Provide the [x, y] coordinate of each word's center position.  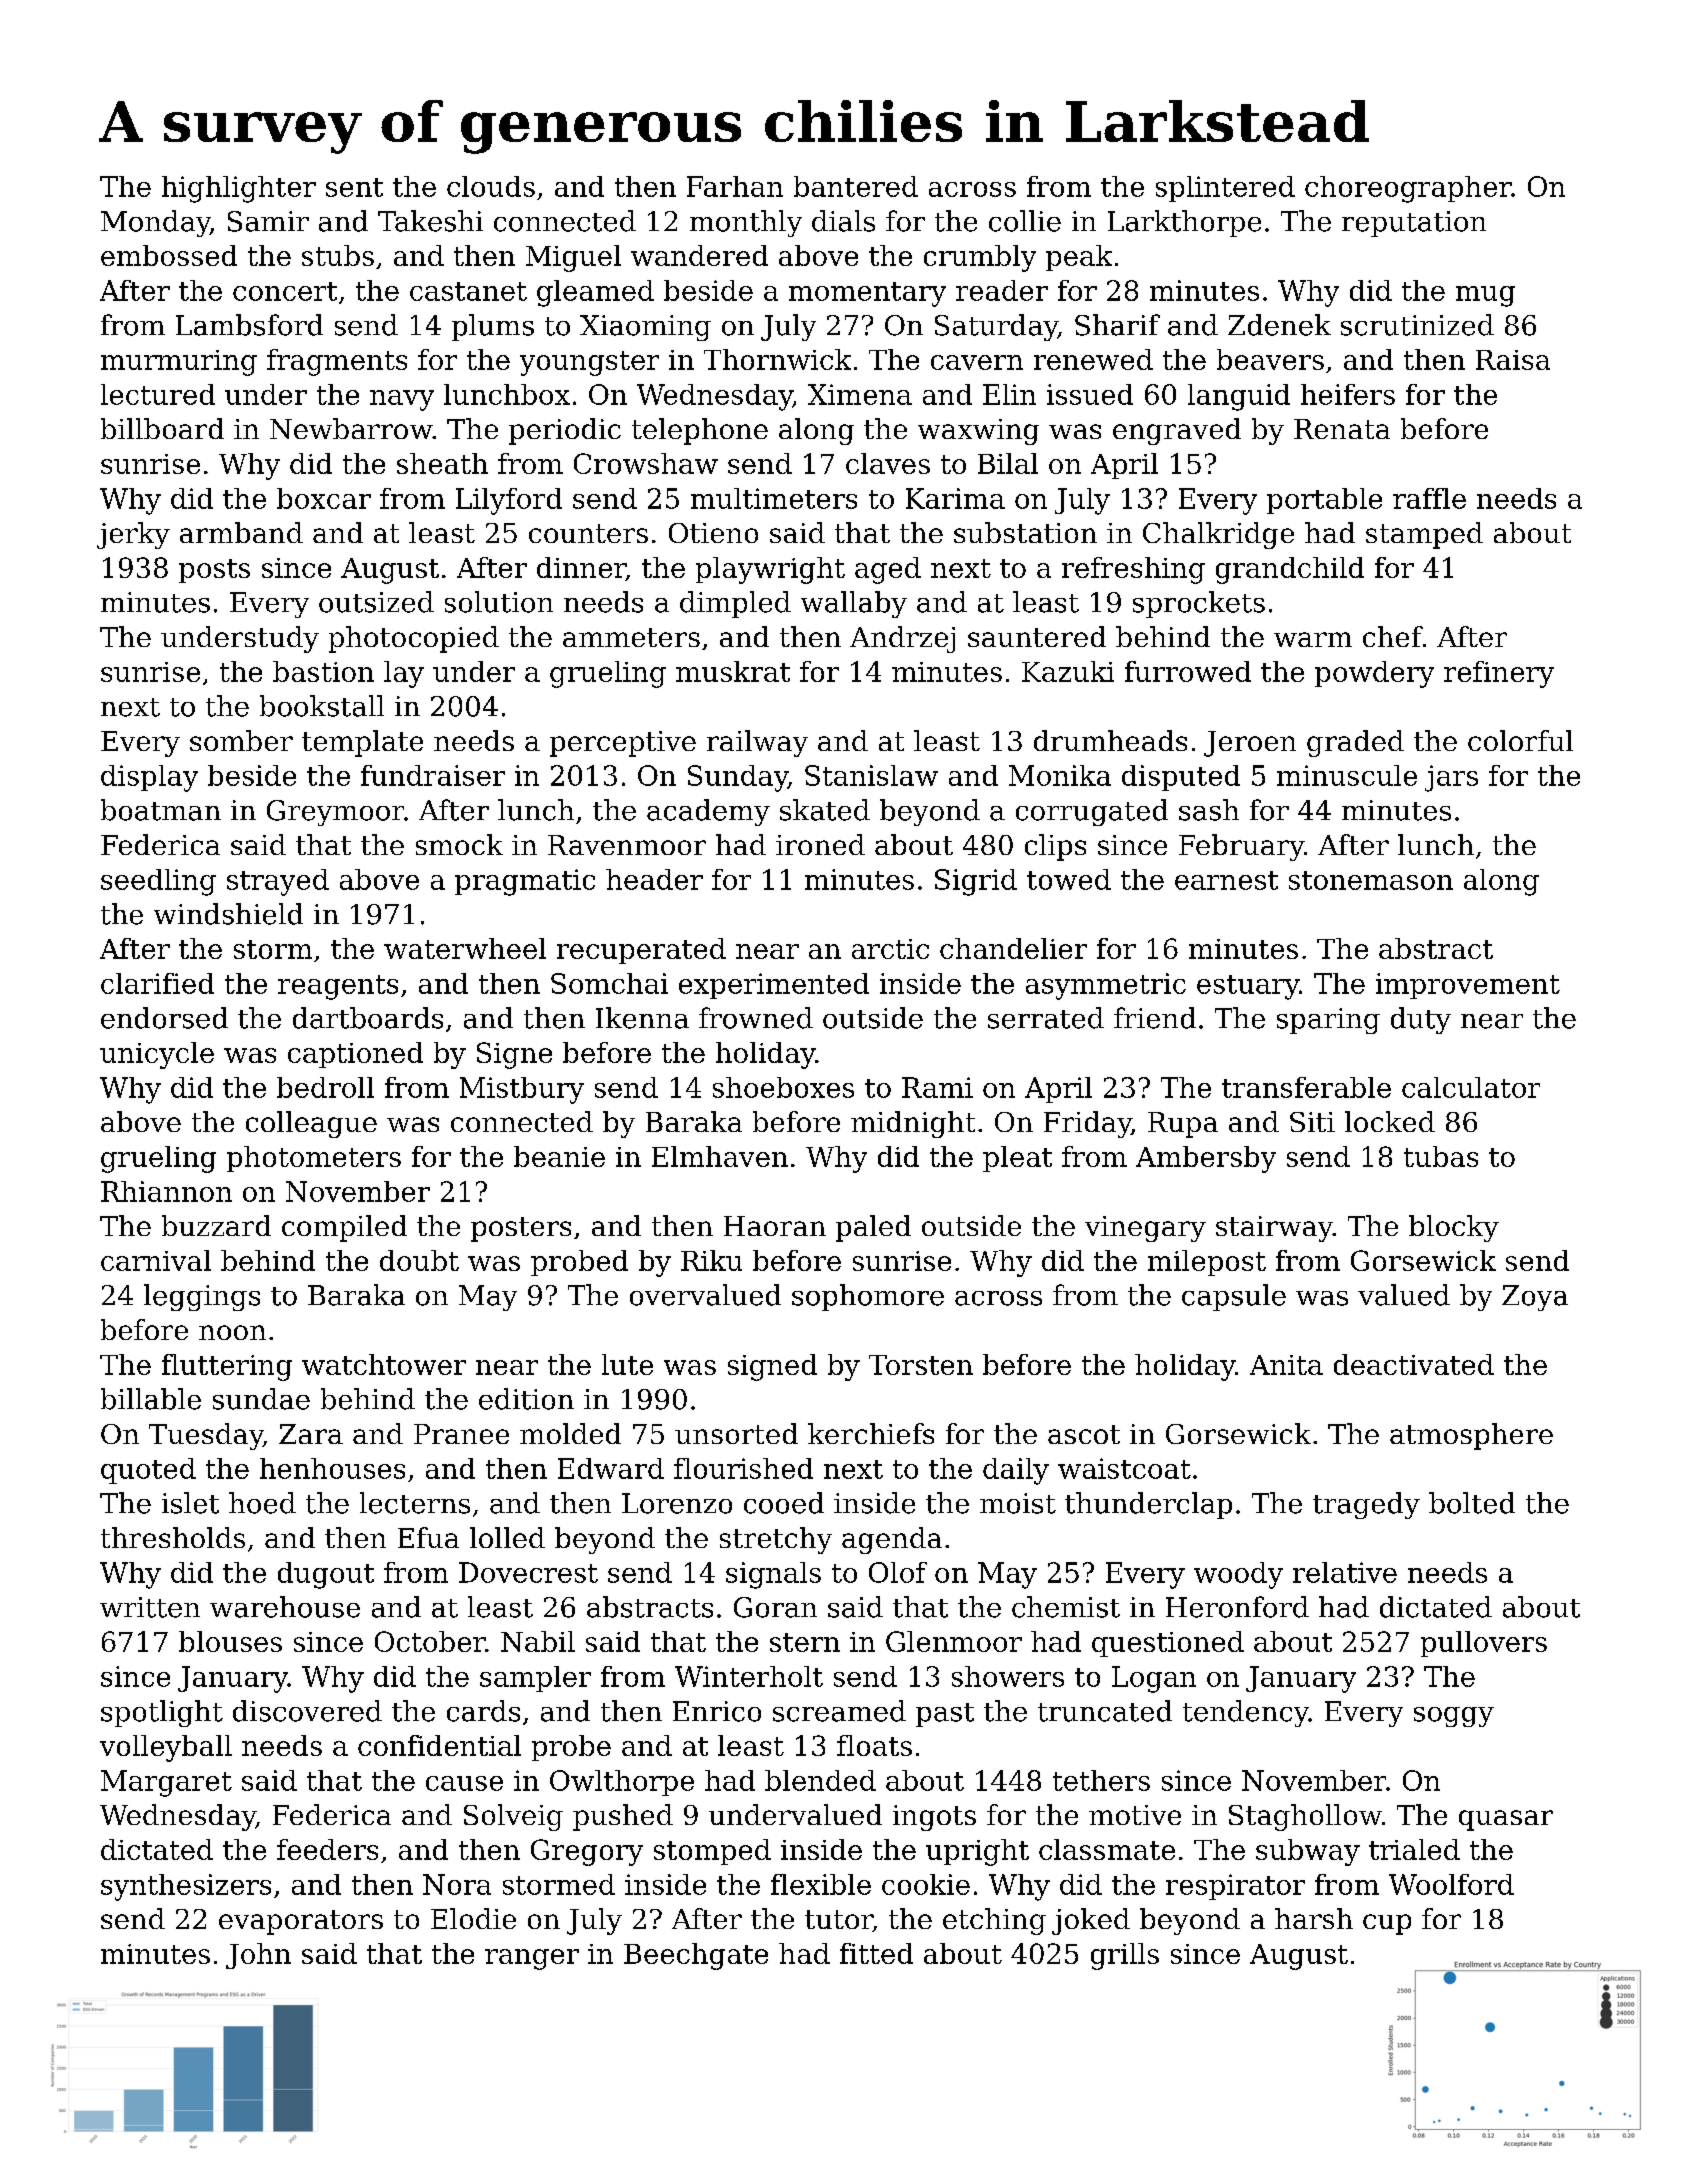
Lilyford [509, 501]
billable [151, 1399]
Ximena [860, 394]
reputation [1414, 224]
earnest [1226, 880]
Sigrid [976, 882]
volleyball [166, 1748]
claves [888, 463]
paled [873, 1228]
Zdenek [1279, 325]
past [945, 1715]
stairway [1274, 1229]
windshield [228, 914]
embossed [169, 255]
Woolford [1451, 1884]
